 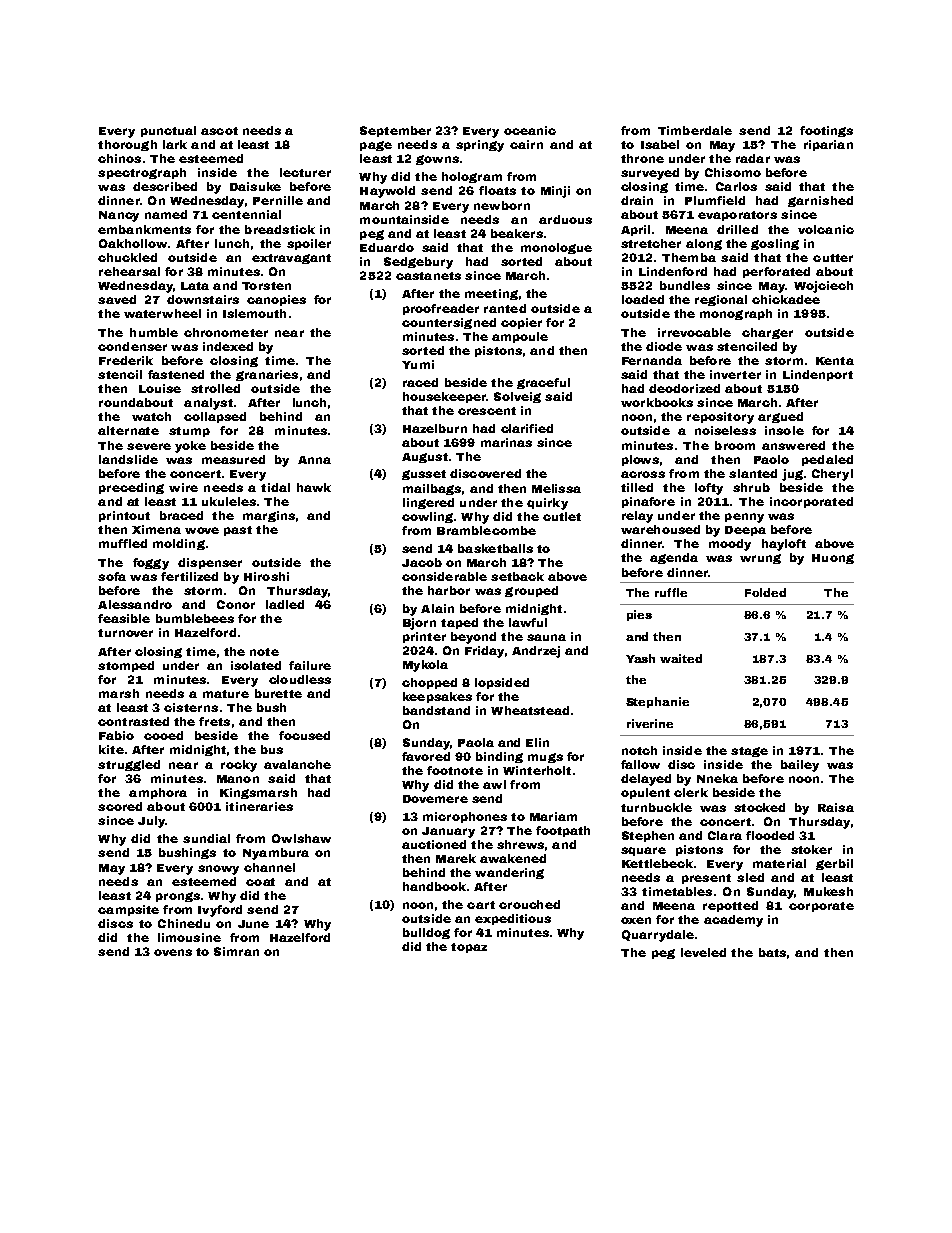 What do you see at coordinates (481, 905) in the image?
I see `cart` at bounding box center [481, 905].
